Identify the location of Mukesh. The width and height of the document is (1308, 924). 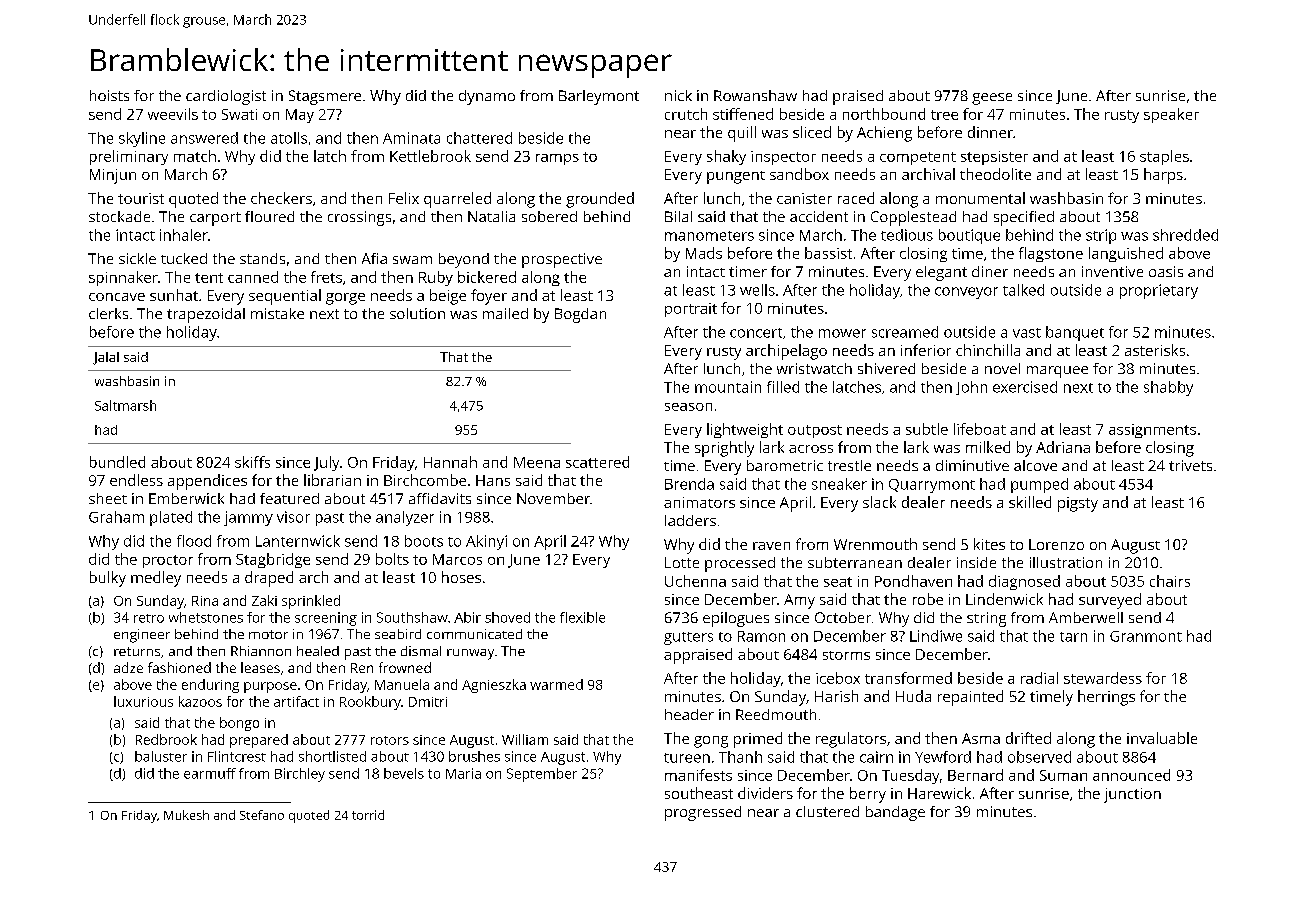
(186, 815).
